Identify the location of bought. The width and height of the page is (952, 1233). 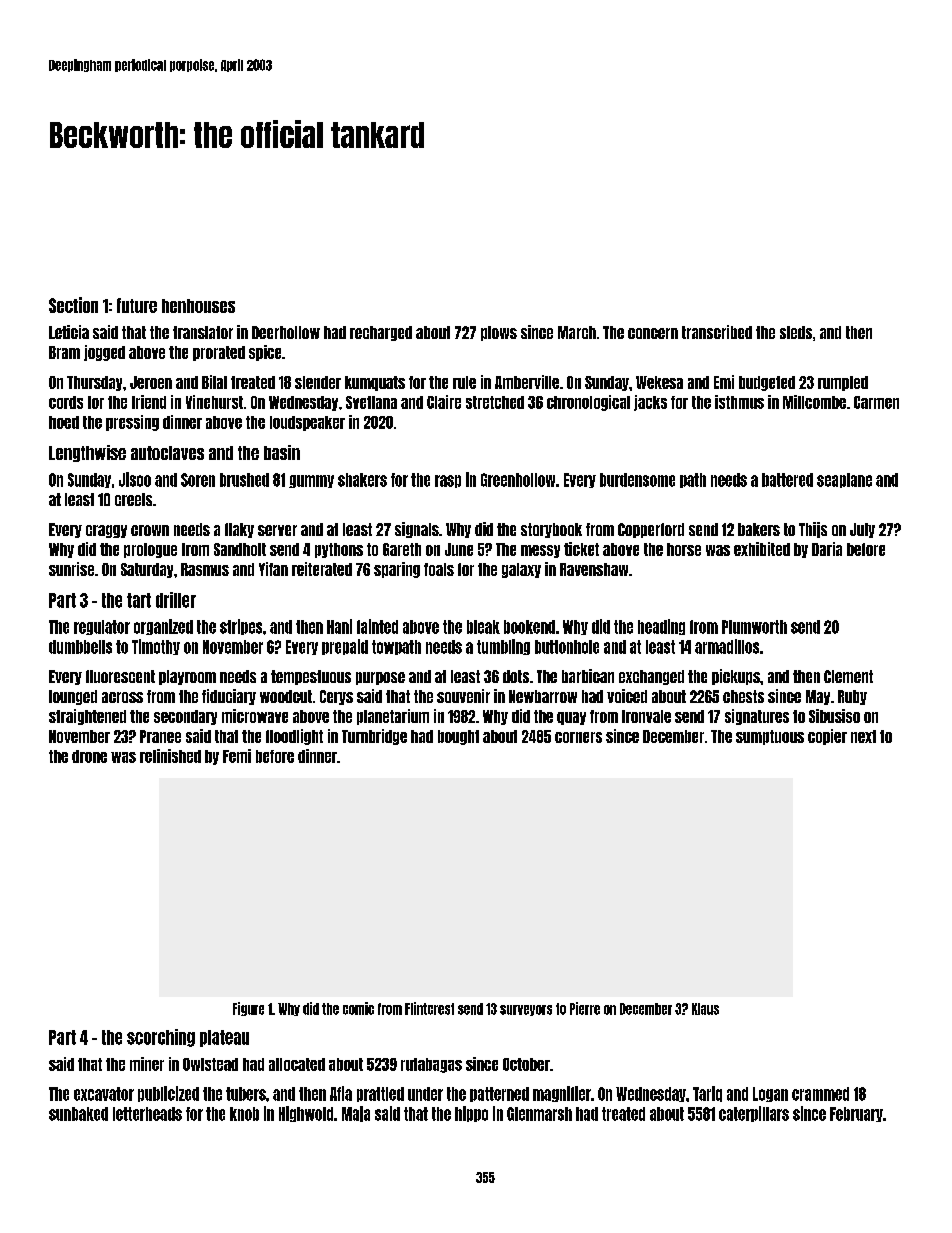
(458, 737).
